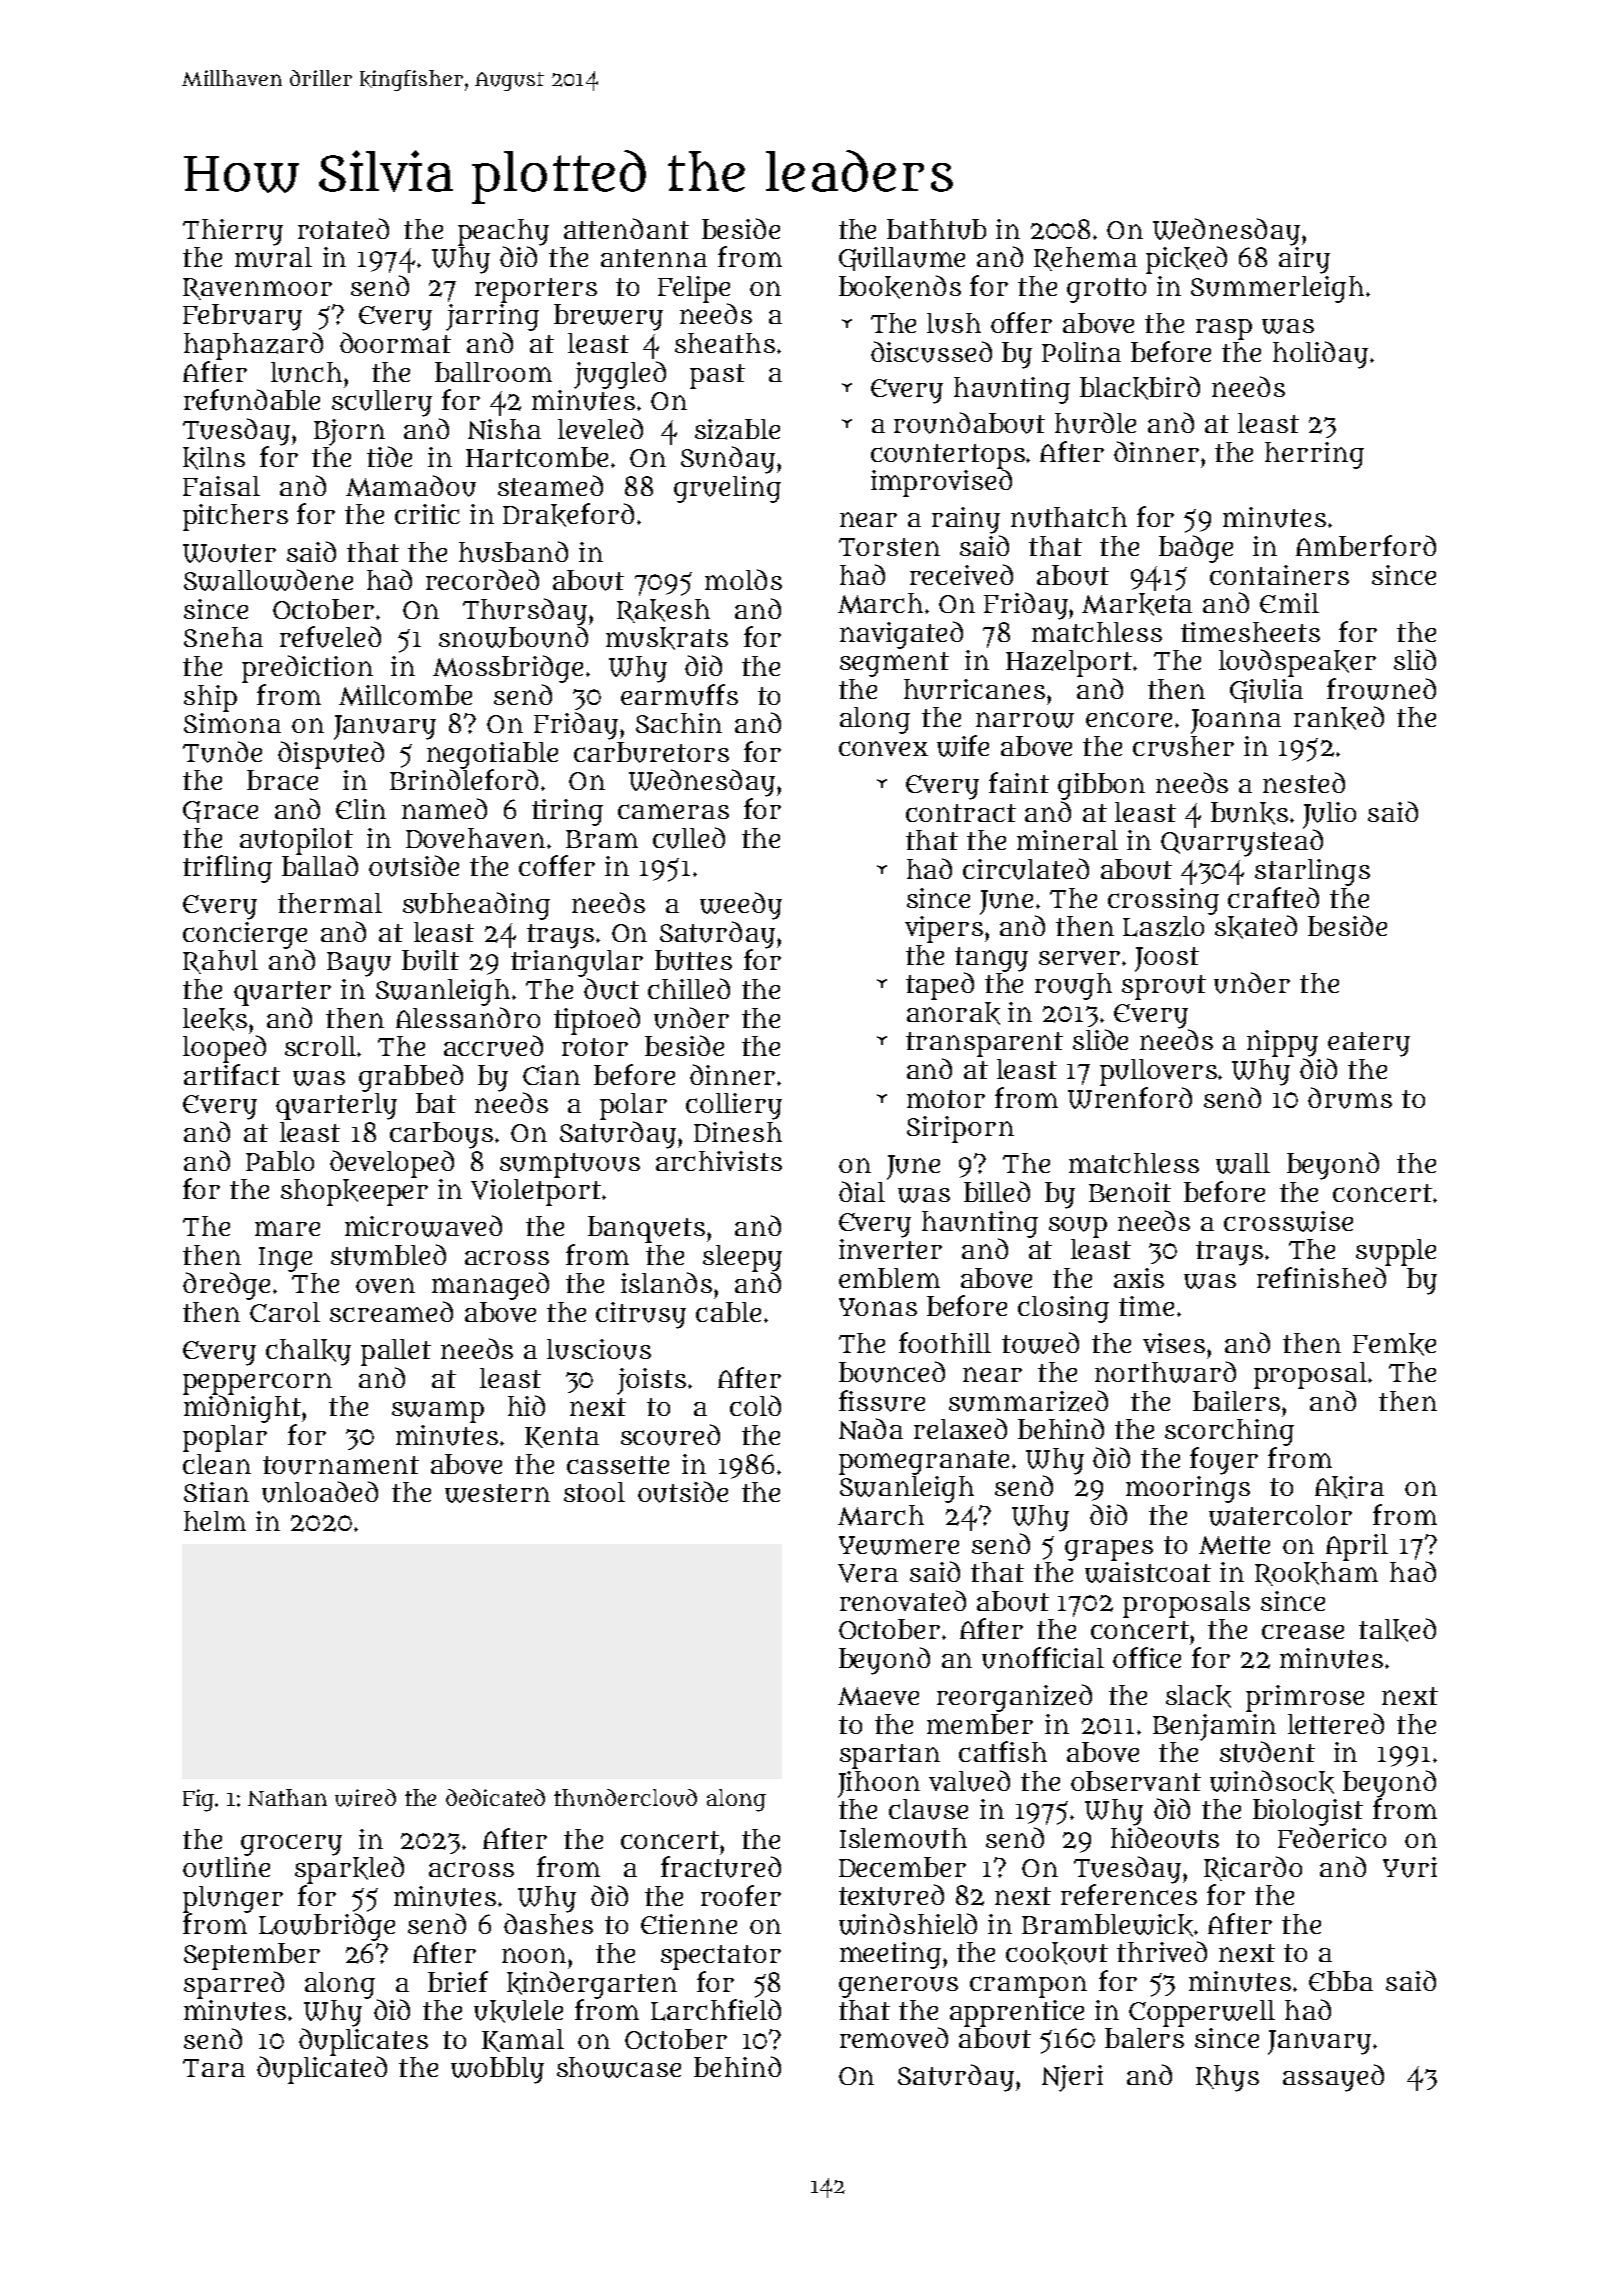 This screenshot has height=2292, width=1620. I want to click on Akira, so click(1349, 1487).
